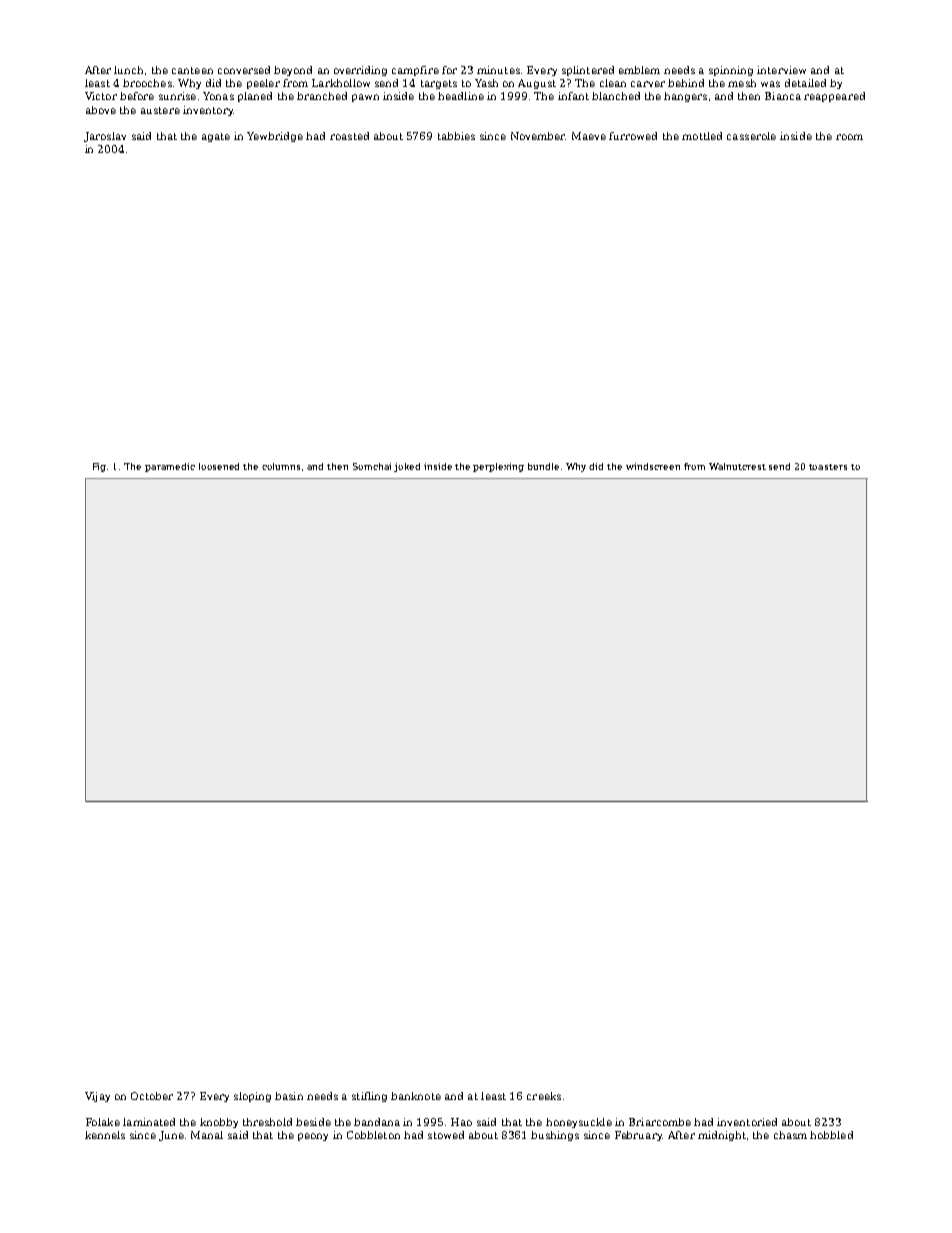 The image size is (952, 1233). I want to click on Fig, so click(100, 467).
